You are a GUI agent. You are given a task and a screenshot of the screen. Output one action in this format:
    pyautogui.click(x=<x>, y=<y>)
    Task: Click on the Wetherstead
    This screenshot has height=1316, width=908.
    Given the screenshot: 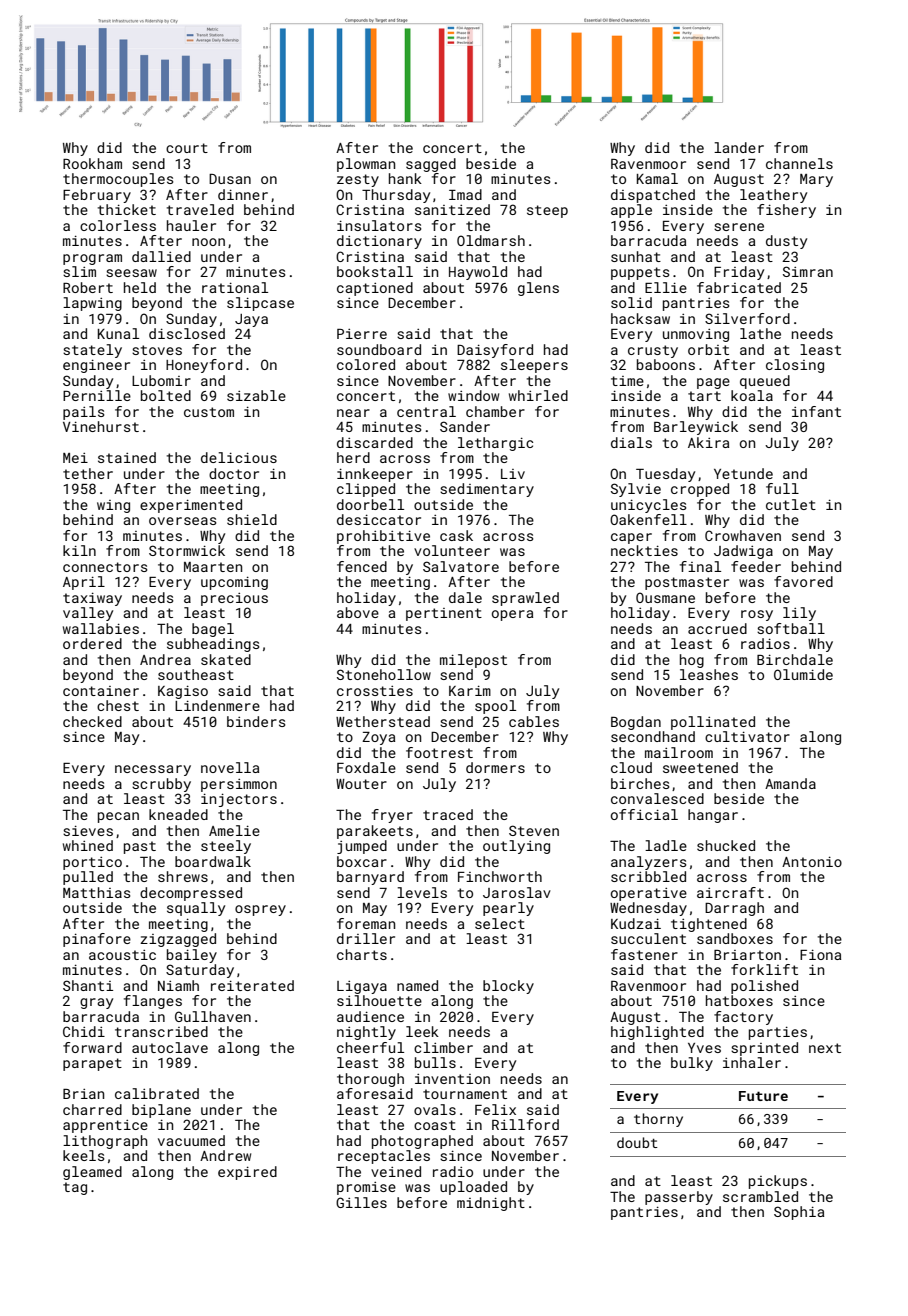 What is the action you would take?
    pyautogui.click(x=383, y=721)
